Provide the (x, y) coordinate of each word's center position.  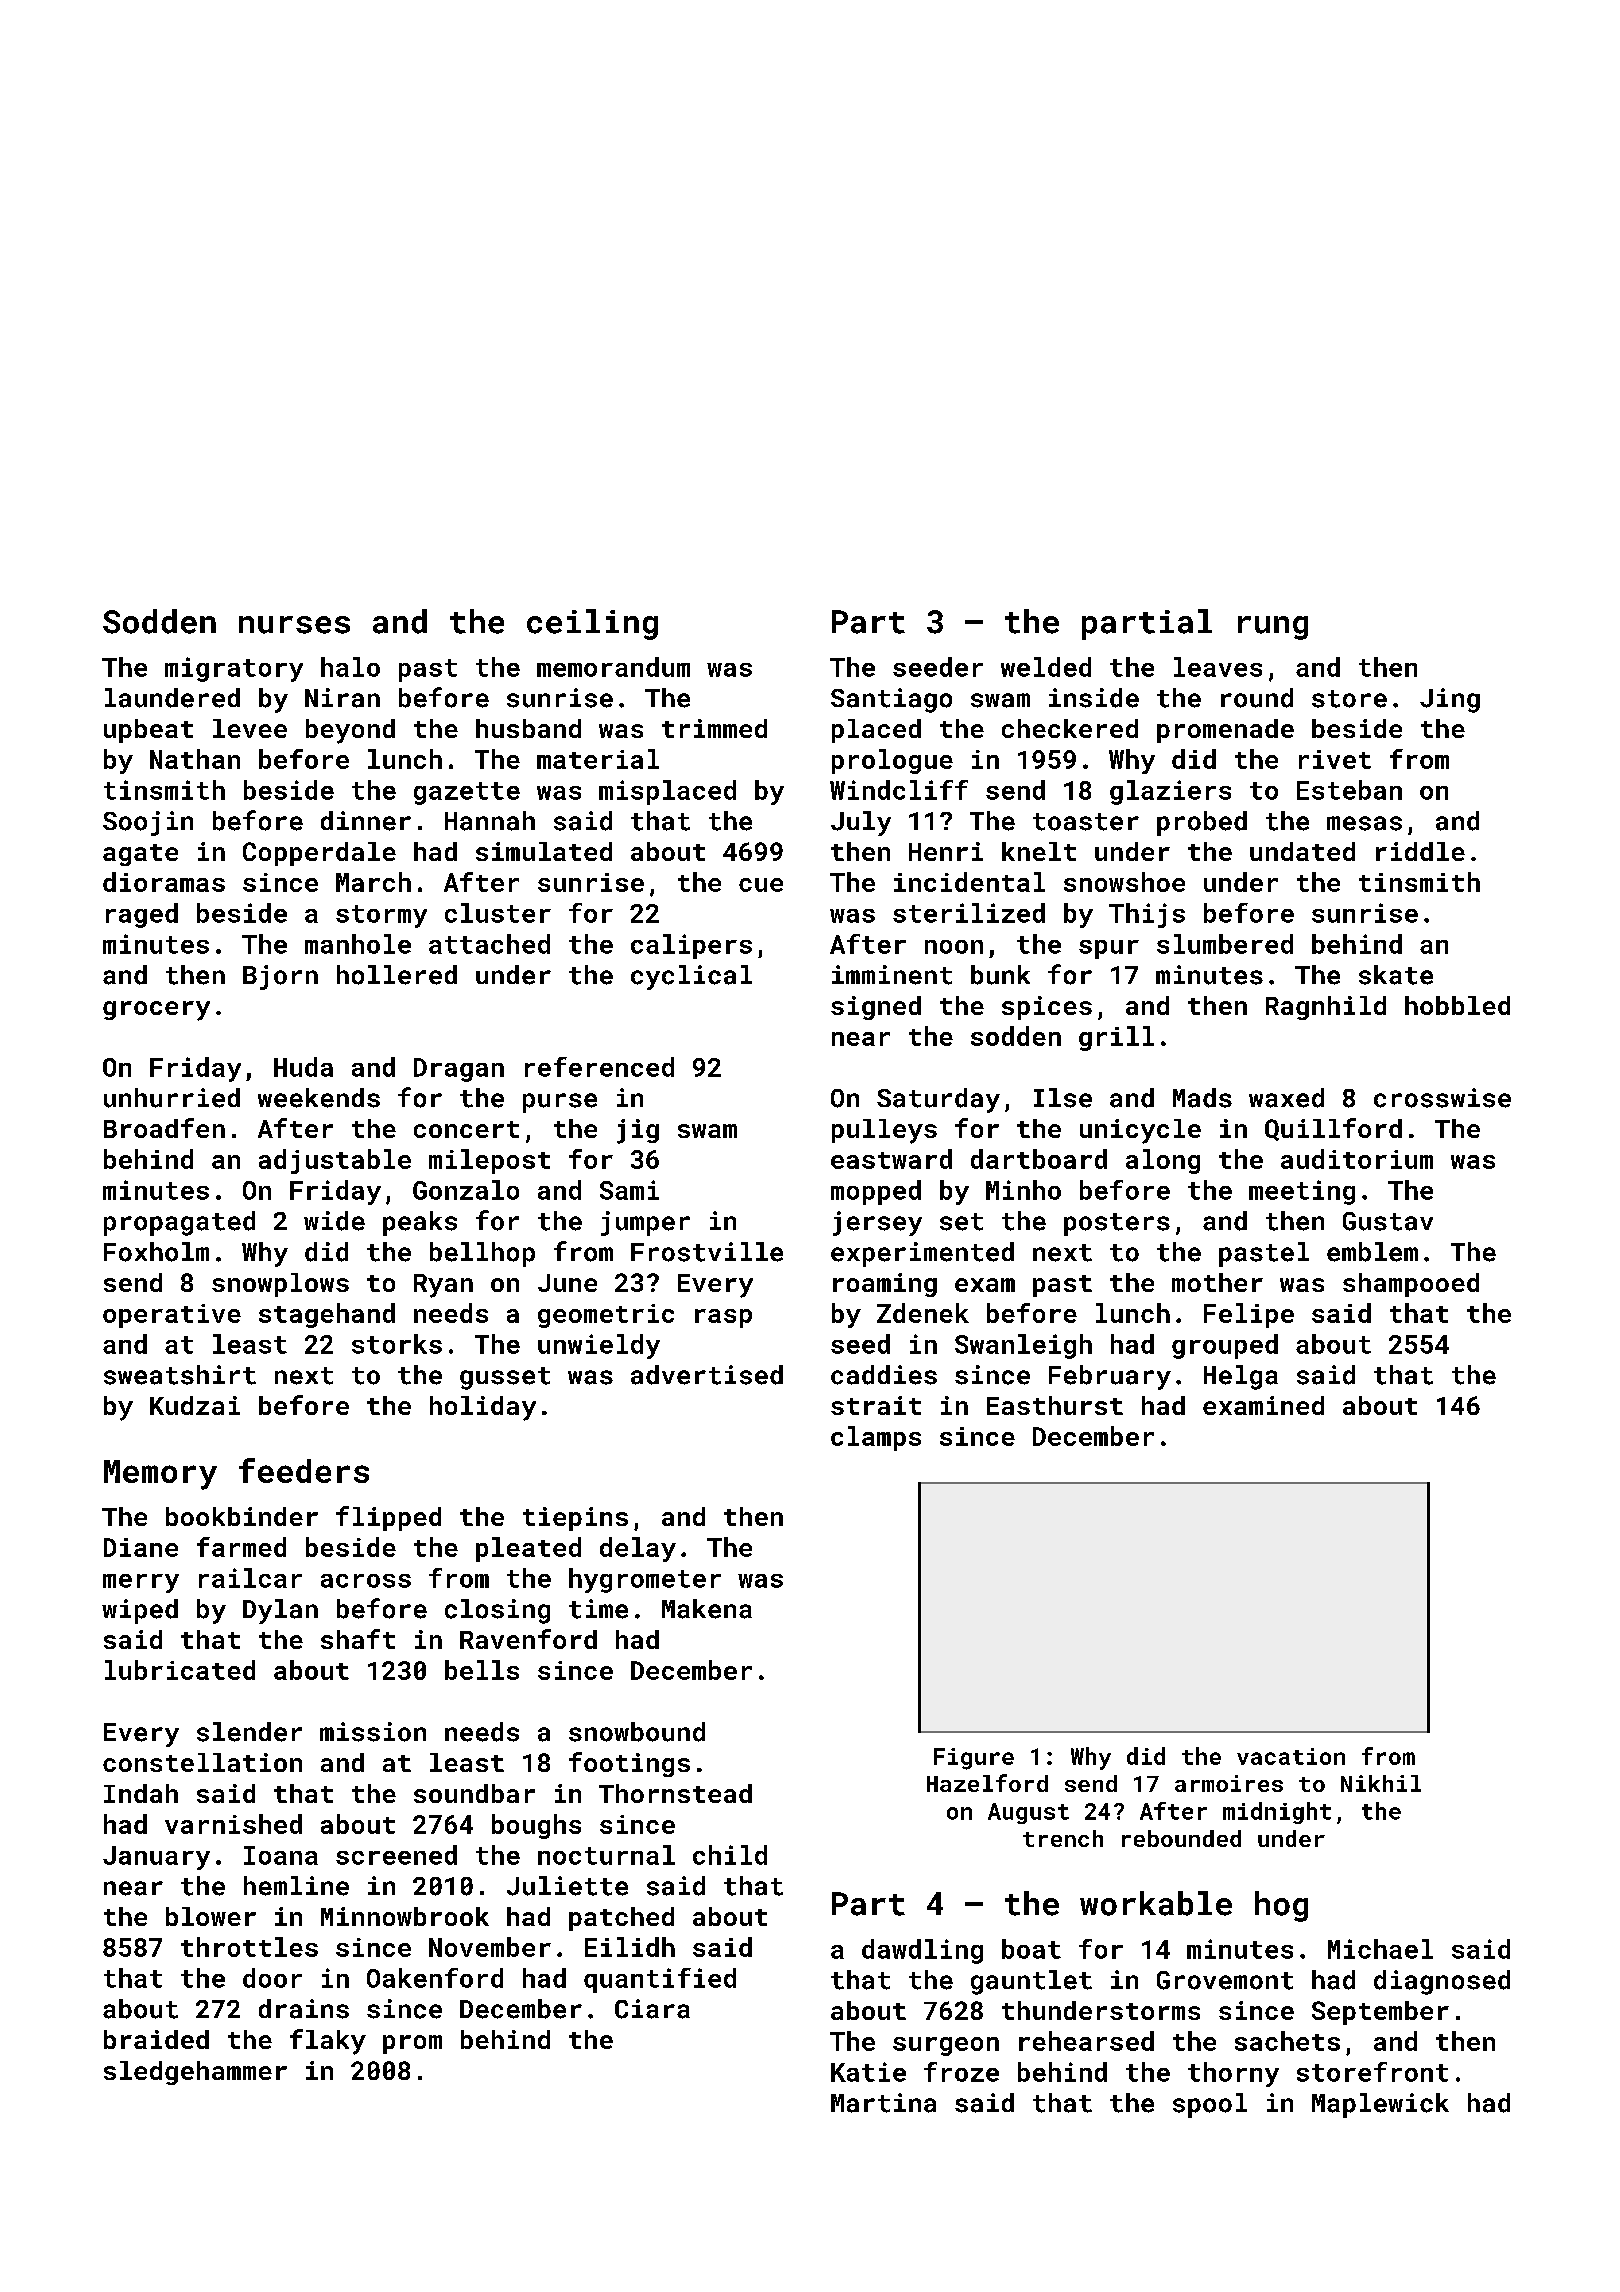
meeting (1302, 1192)
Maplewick (1380, 2105)
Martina (883, 2103)
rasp (723, 1318)
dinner (366, 821)
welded (1046, 667)
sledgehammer (195, 2073)
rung (1273, 628)
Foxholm (156, 1252)
